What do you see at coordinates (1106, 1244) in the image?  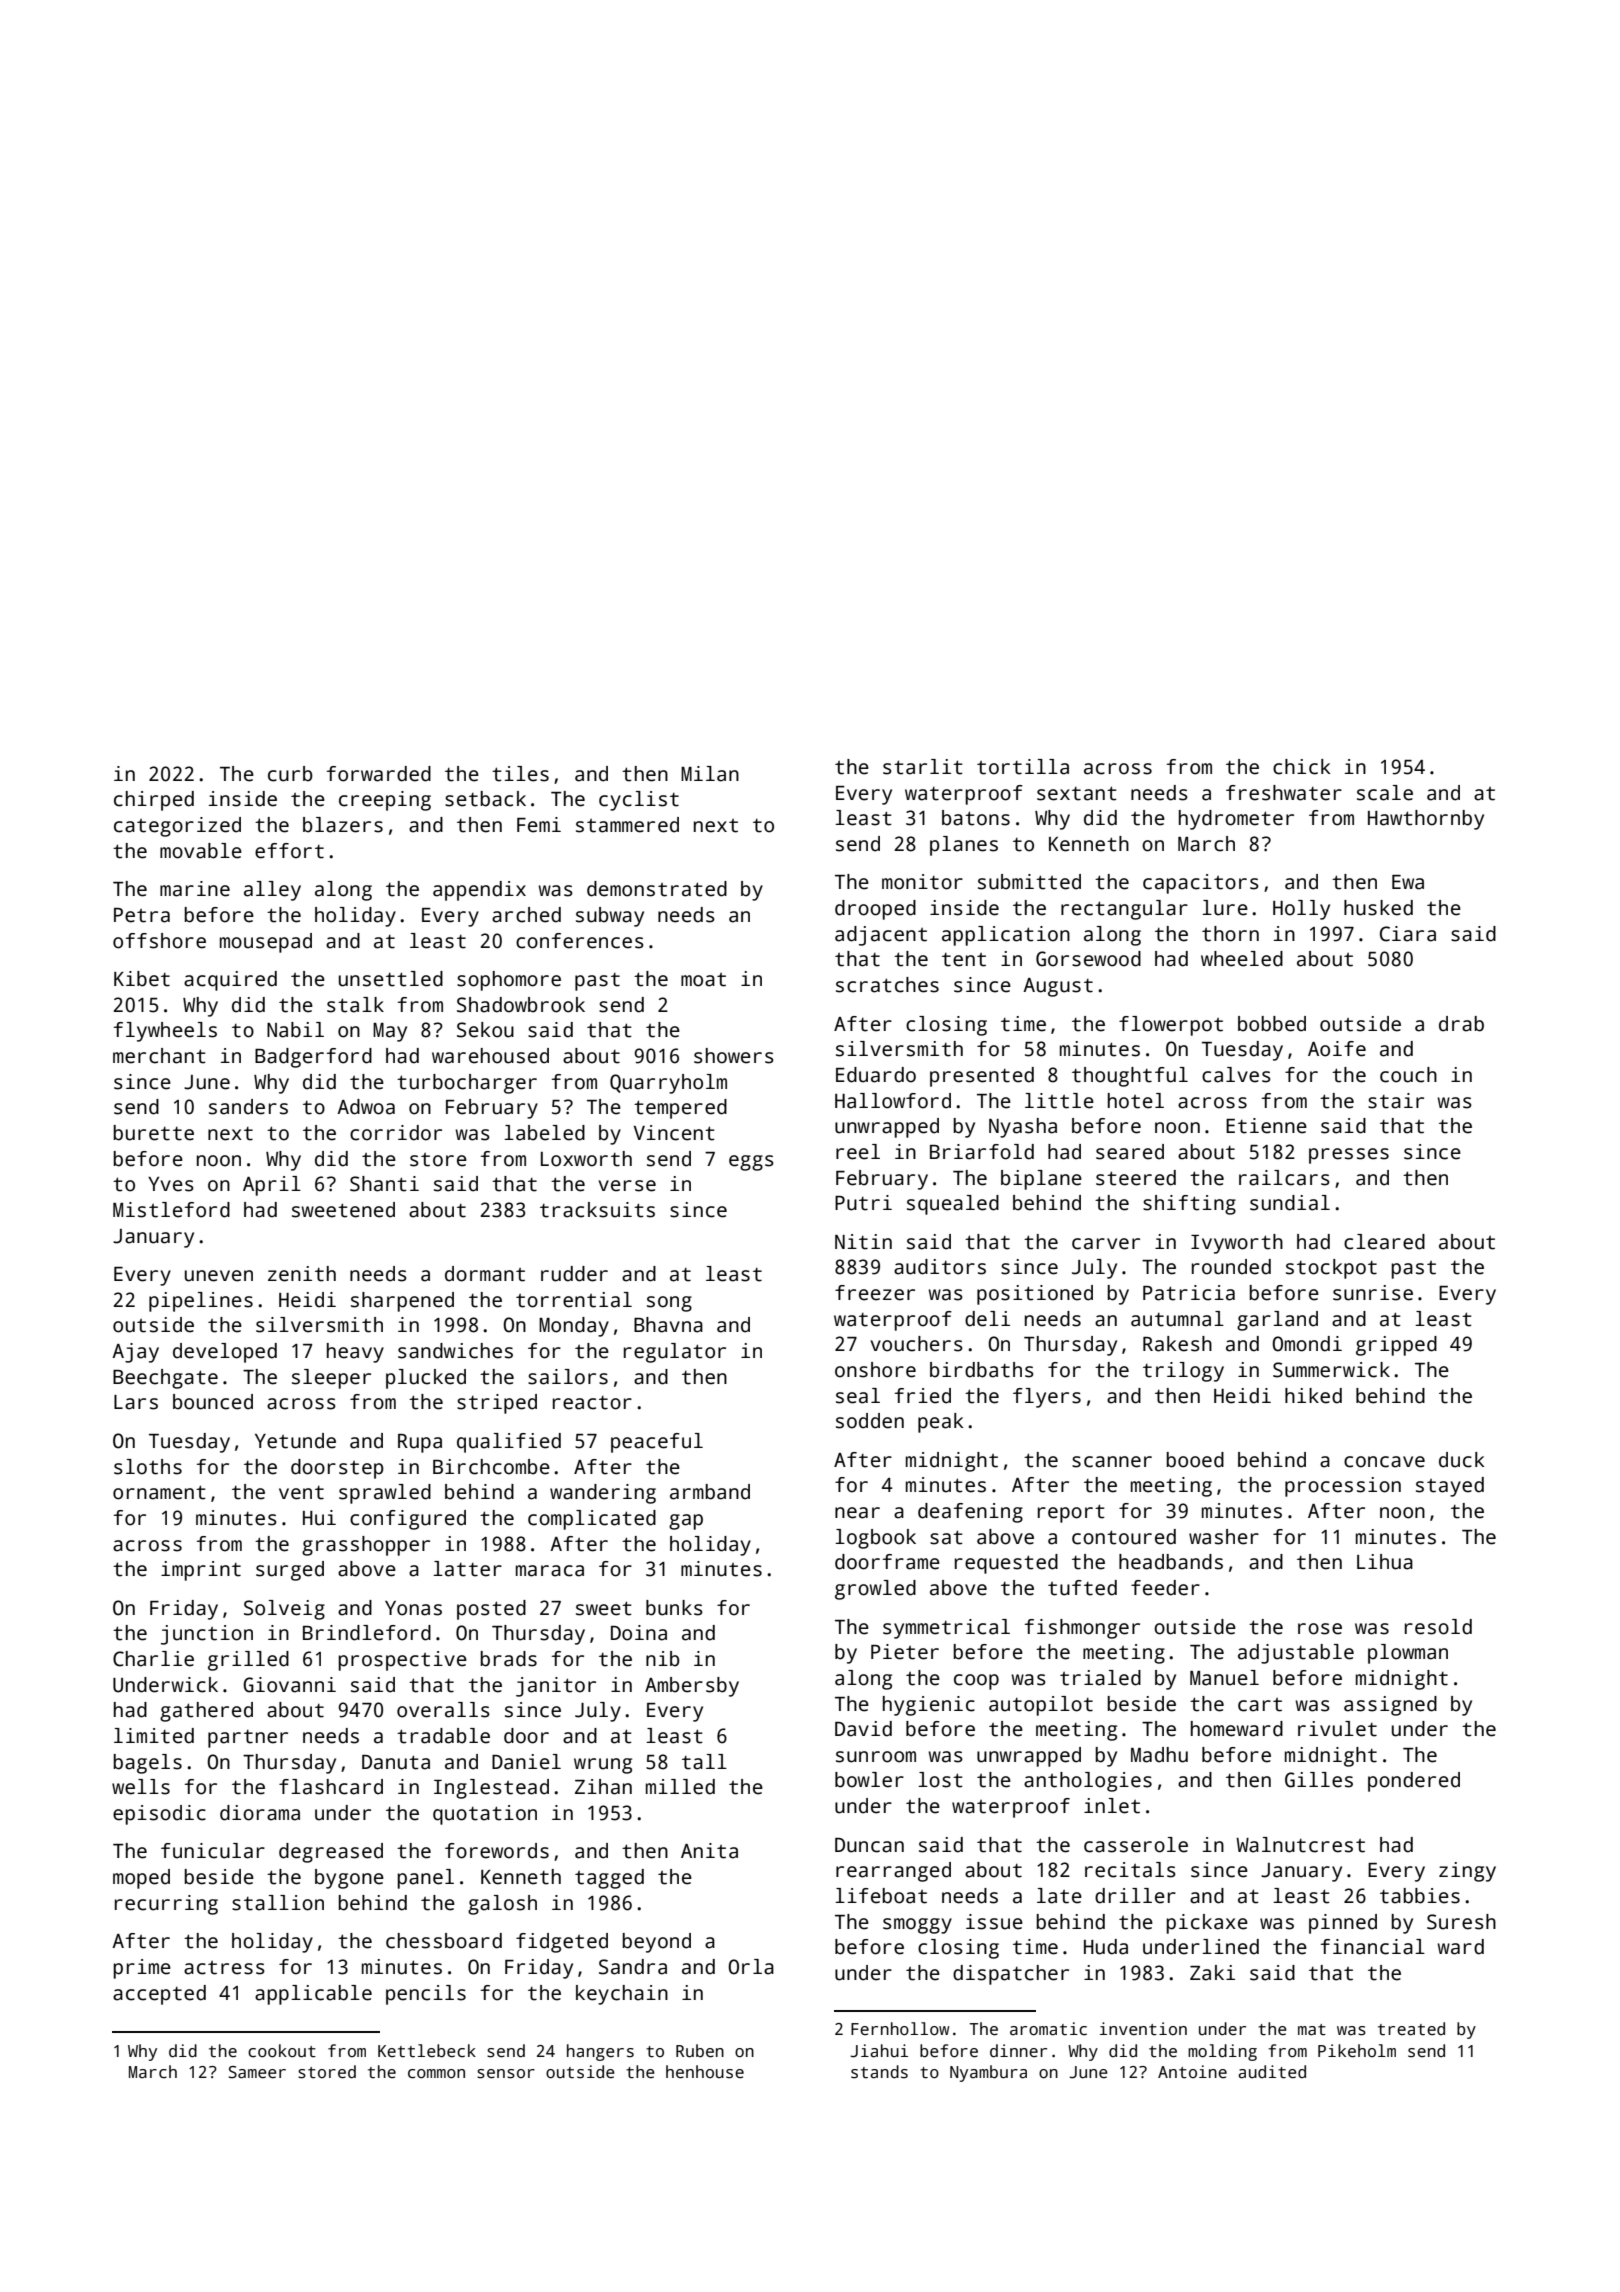 I see `carver` at bounding box center [1106, 1244].
